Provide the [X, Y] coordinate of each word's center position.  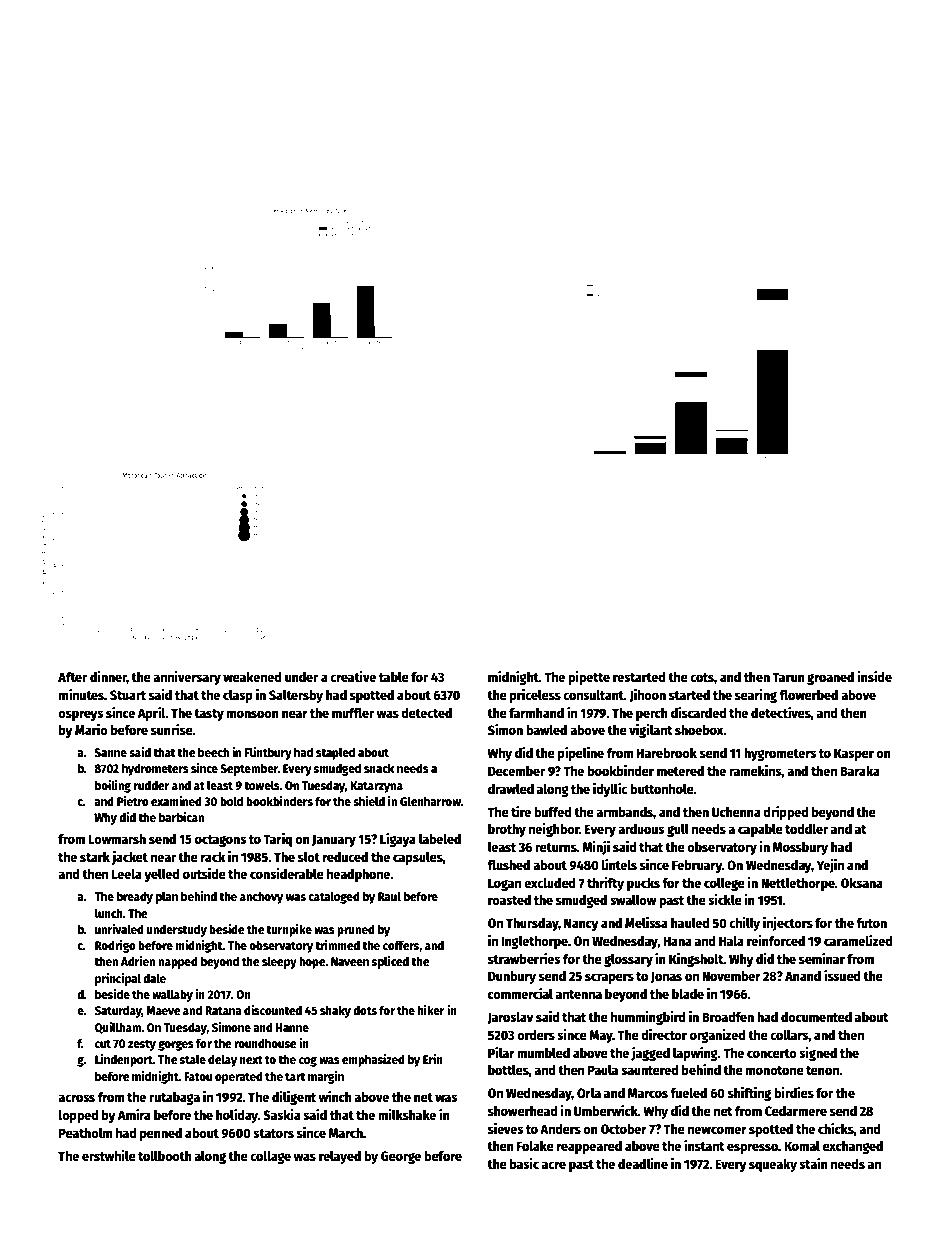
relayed [340, 1157]
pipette [589, 678]
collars [789, 1034]
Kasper [854, 754]
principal [118, 979]
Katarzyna [376, 787]
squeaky [773, 1165]
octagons [220, 841]
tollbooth [165, 1155]
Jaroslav [510, 1017]
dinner [108, 677]
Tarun [788, 677]
